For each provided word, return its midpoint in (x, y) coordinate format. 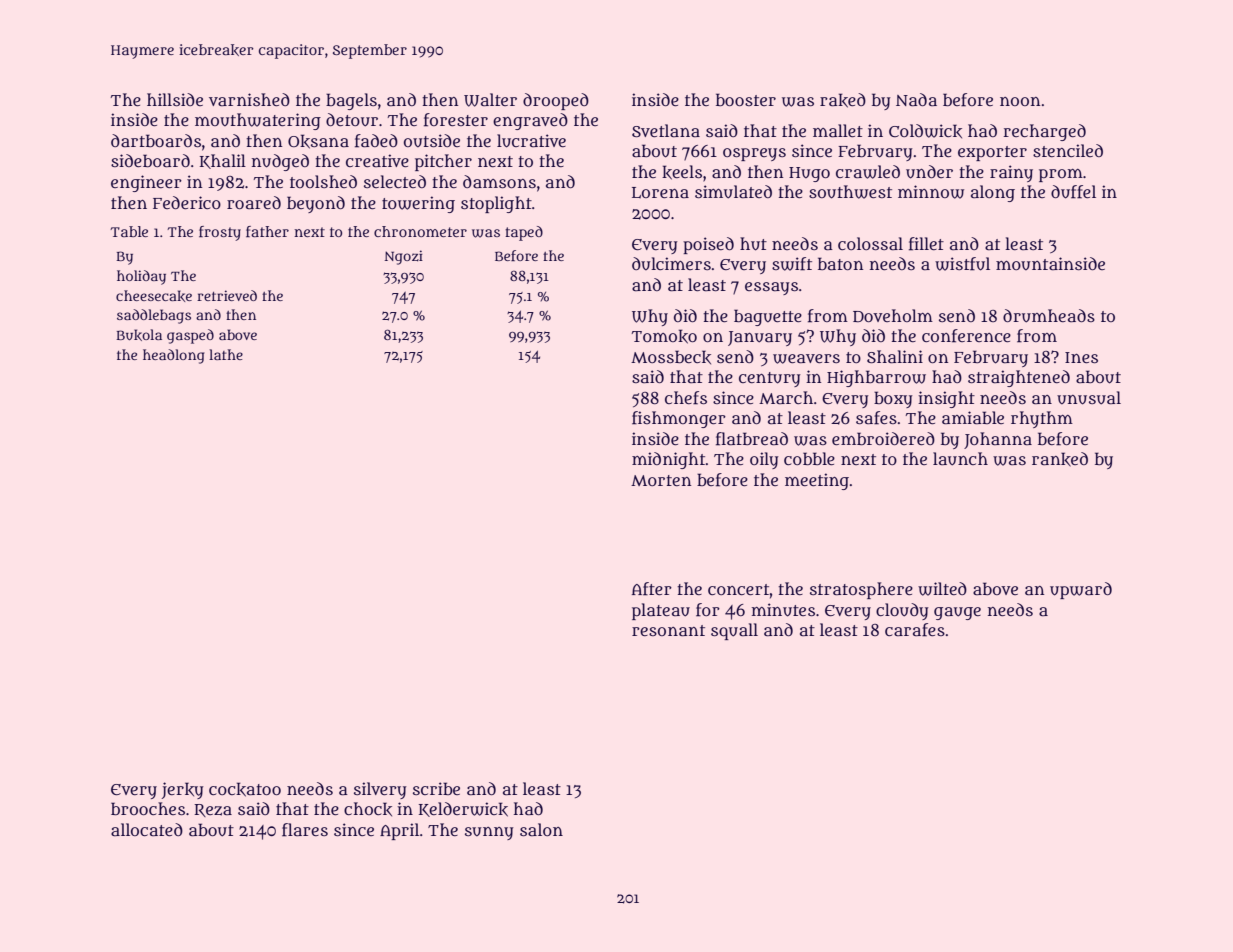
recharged (1044, 132)
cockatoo (245, 789)
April (399, 831)
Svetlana (666, 131)
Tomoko (664, 336)
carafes (915, 630)
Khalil (223, 161)
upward (1081, 590)
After (652, 589)
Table (129, 231)
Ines (1081, 357)
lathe (226, 354)
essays (771, 288)
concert (739, 589)
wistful (962, 264)
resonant (668, 631)
